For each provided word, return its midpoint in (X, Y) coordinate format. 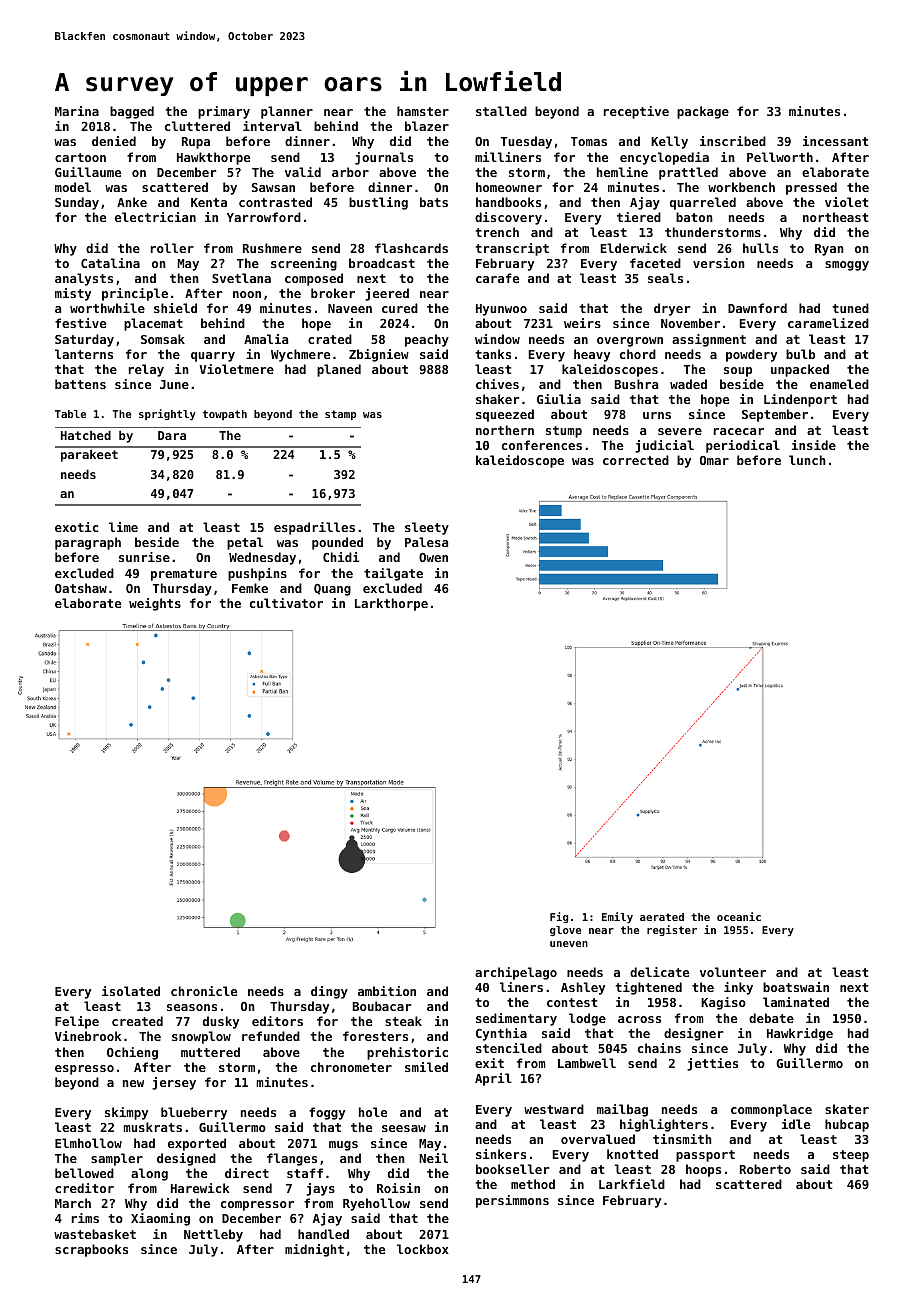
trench (497, 232)
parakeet (89, 455)
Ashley (583, 988)
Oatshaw (81, 588)
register (672, 930)
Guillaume (88, 172)
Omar (714, 460)
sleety (427, 528)
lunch (807, 460)
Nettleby (213, 1235)
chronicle (204, 991)
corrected (636, 460)
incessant (836, 141)
